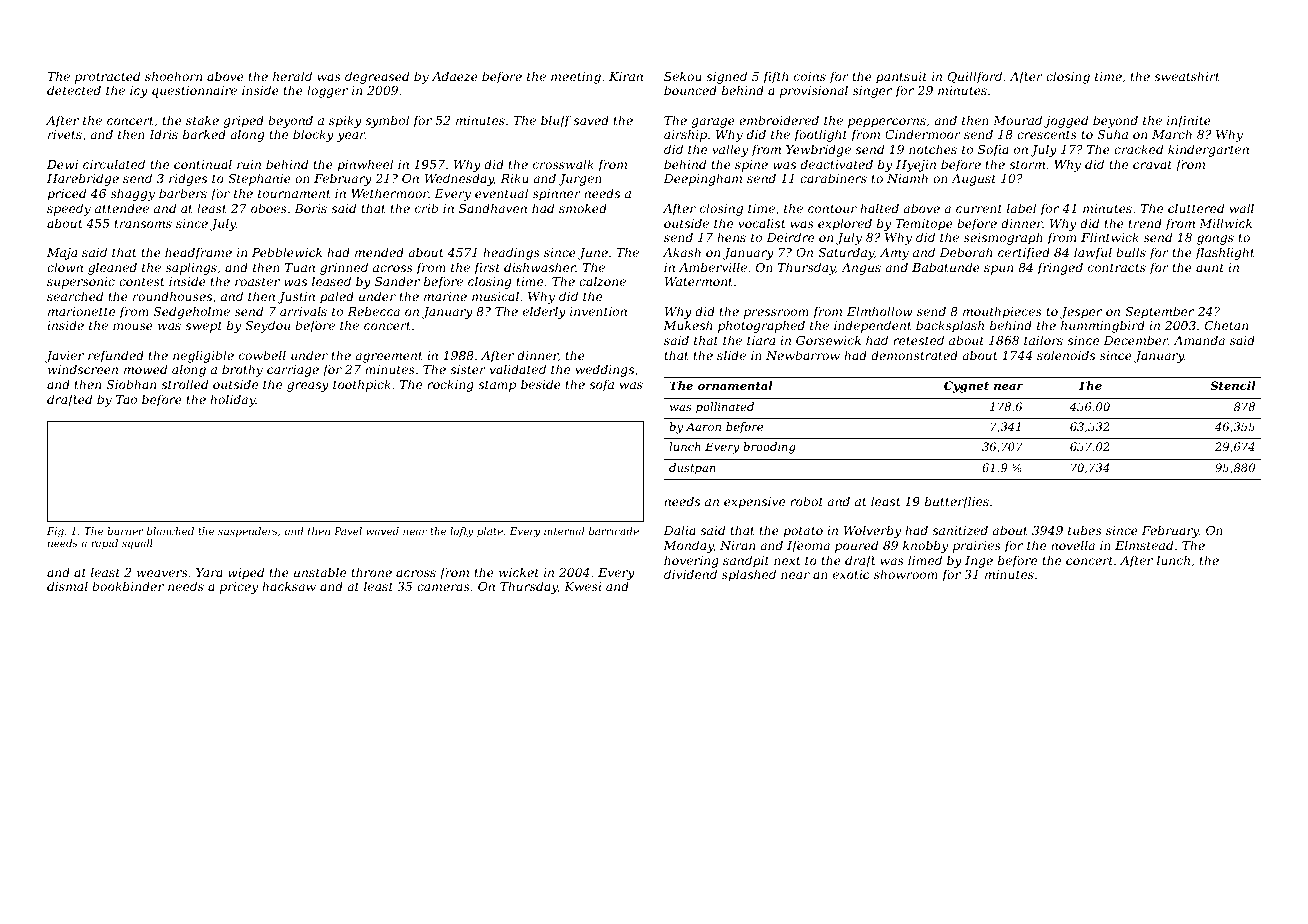  Describe the element at coordinates (683, 76) in the screenshot. I see `Sekou` at that location.
